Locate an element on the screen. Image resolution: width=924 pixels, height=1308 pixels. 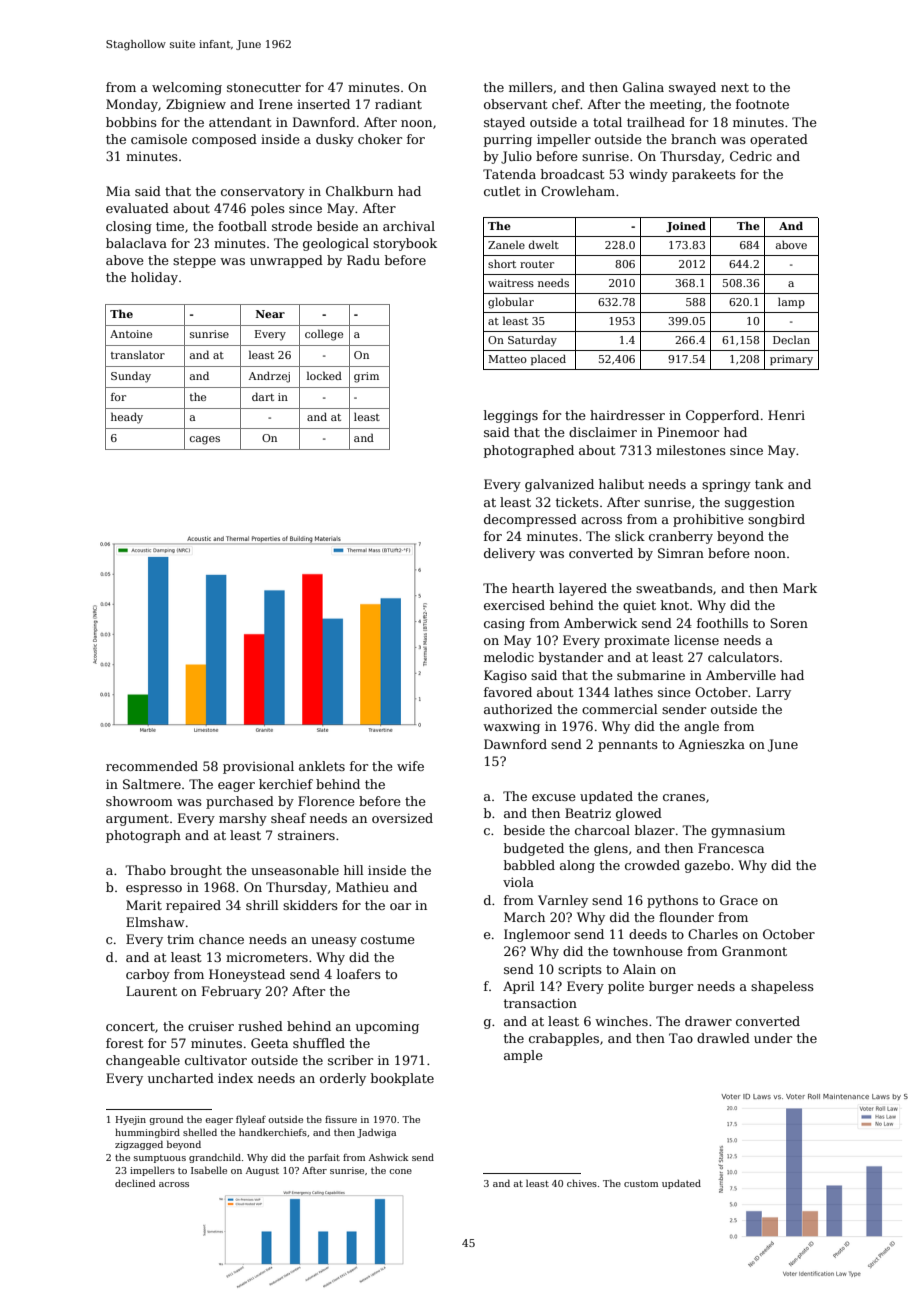
next is located at coordinates (735, 87).
